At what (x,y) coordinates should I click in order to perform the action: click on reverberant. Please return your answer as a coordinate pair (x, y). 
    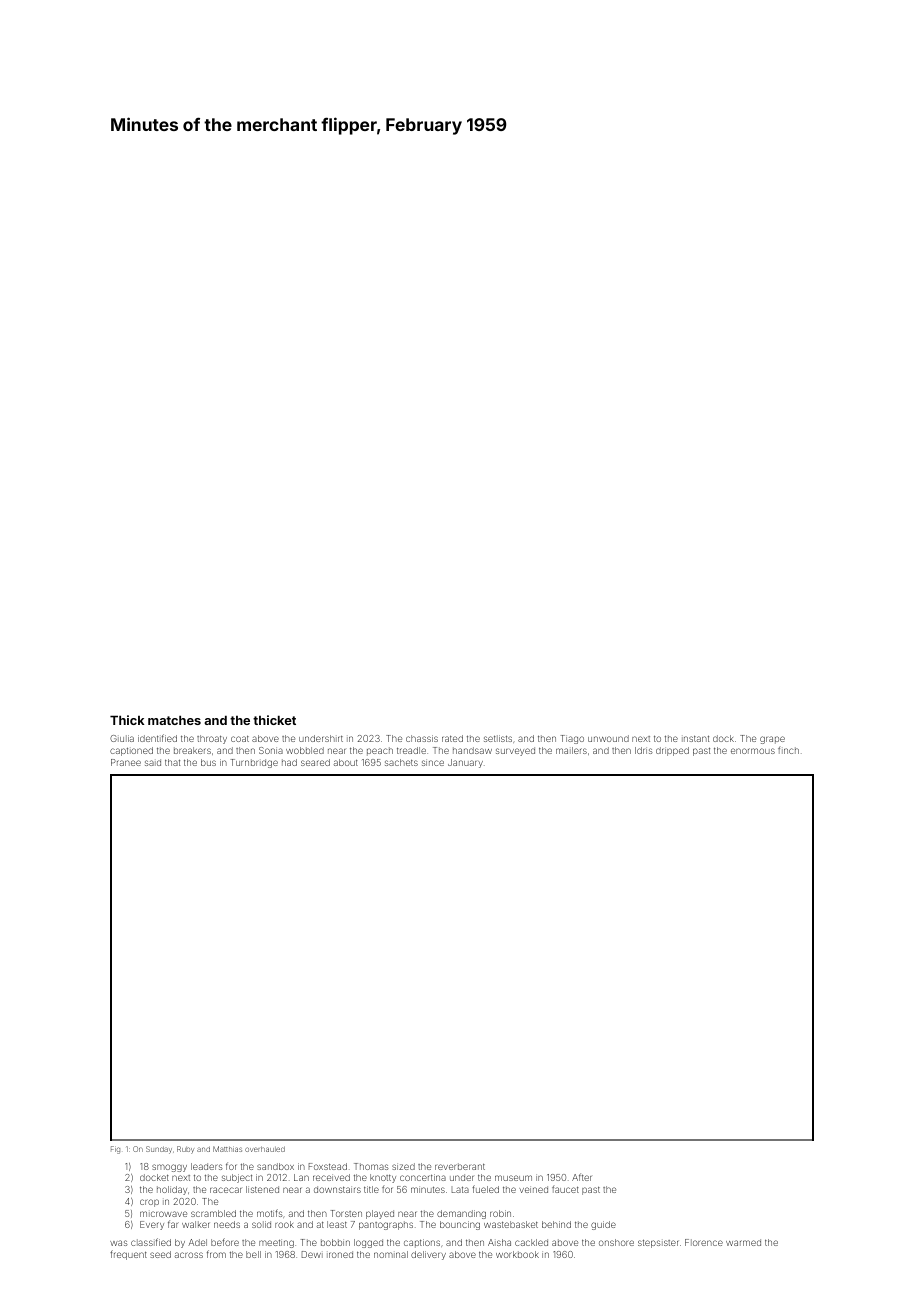
    Looking at the image, I should click on (460, 1166).
